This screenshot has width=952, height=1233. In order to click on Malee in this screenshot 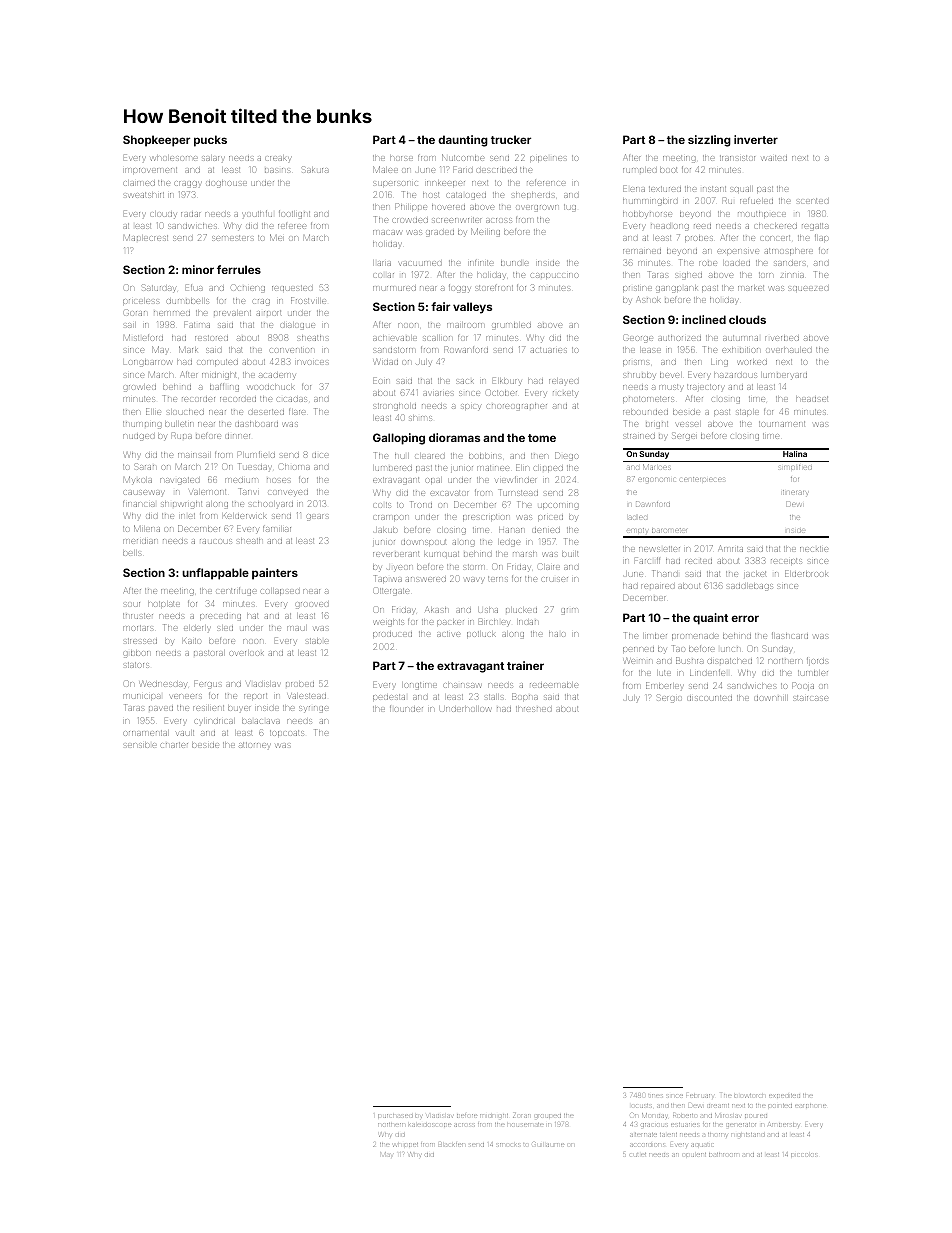, I will do `click(385, 169)`.
